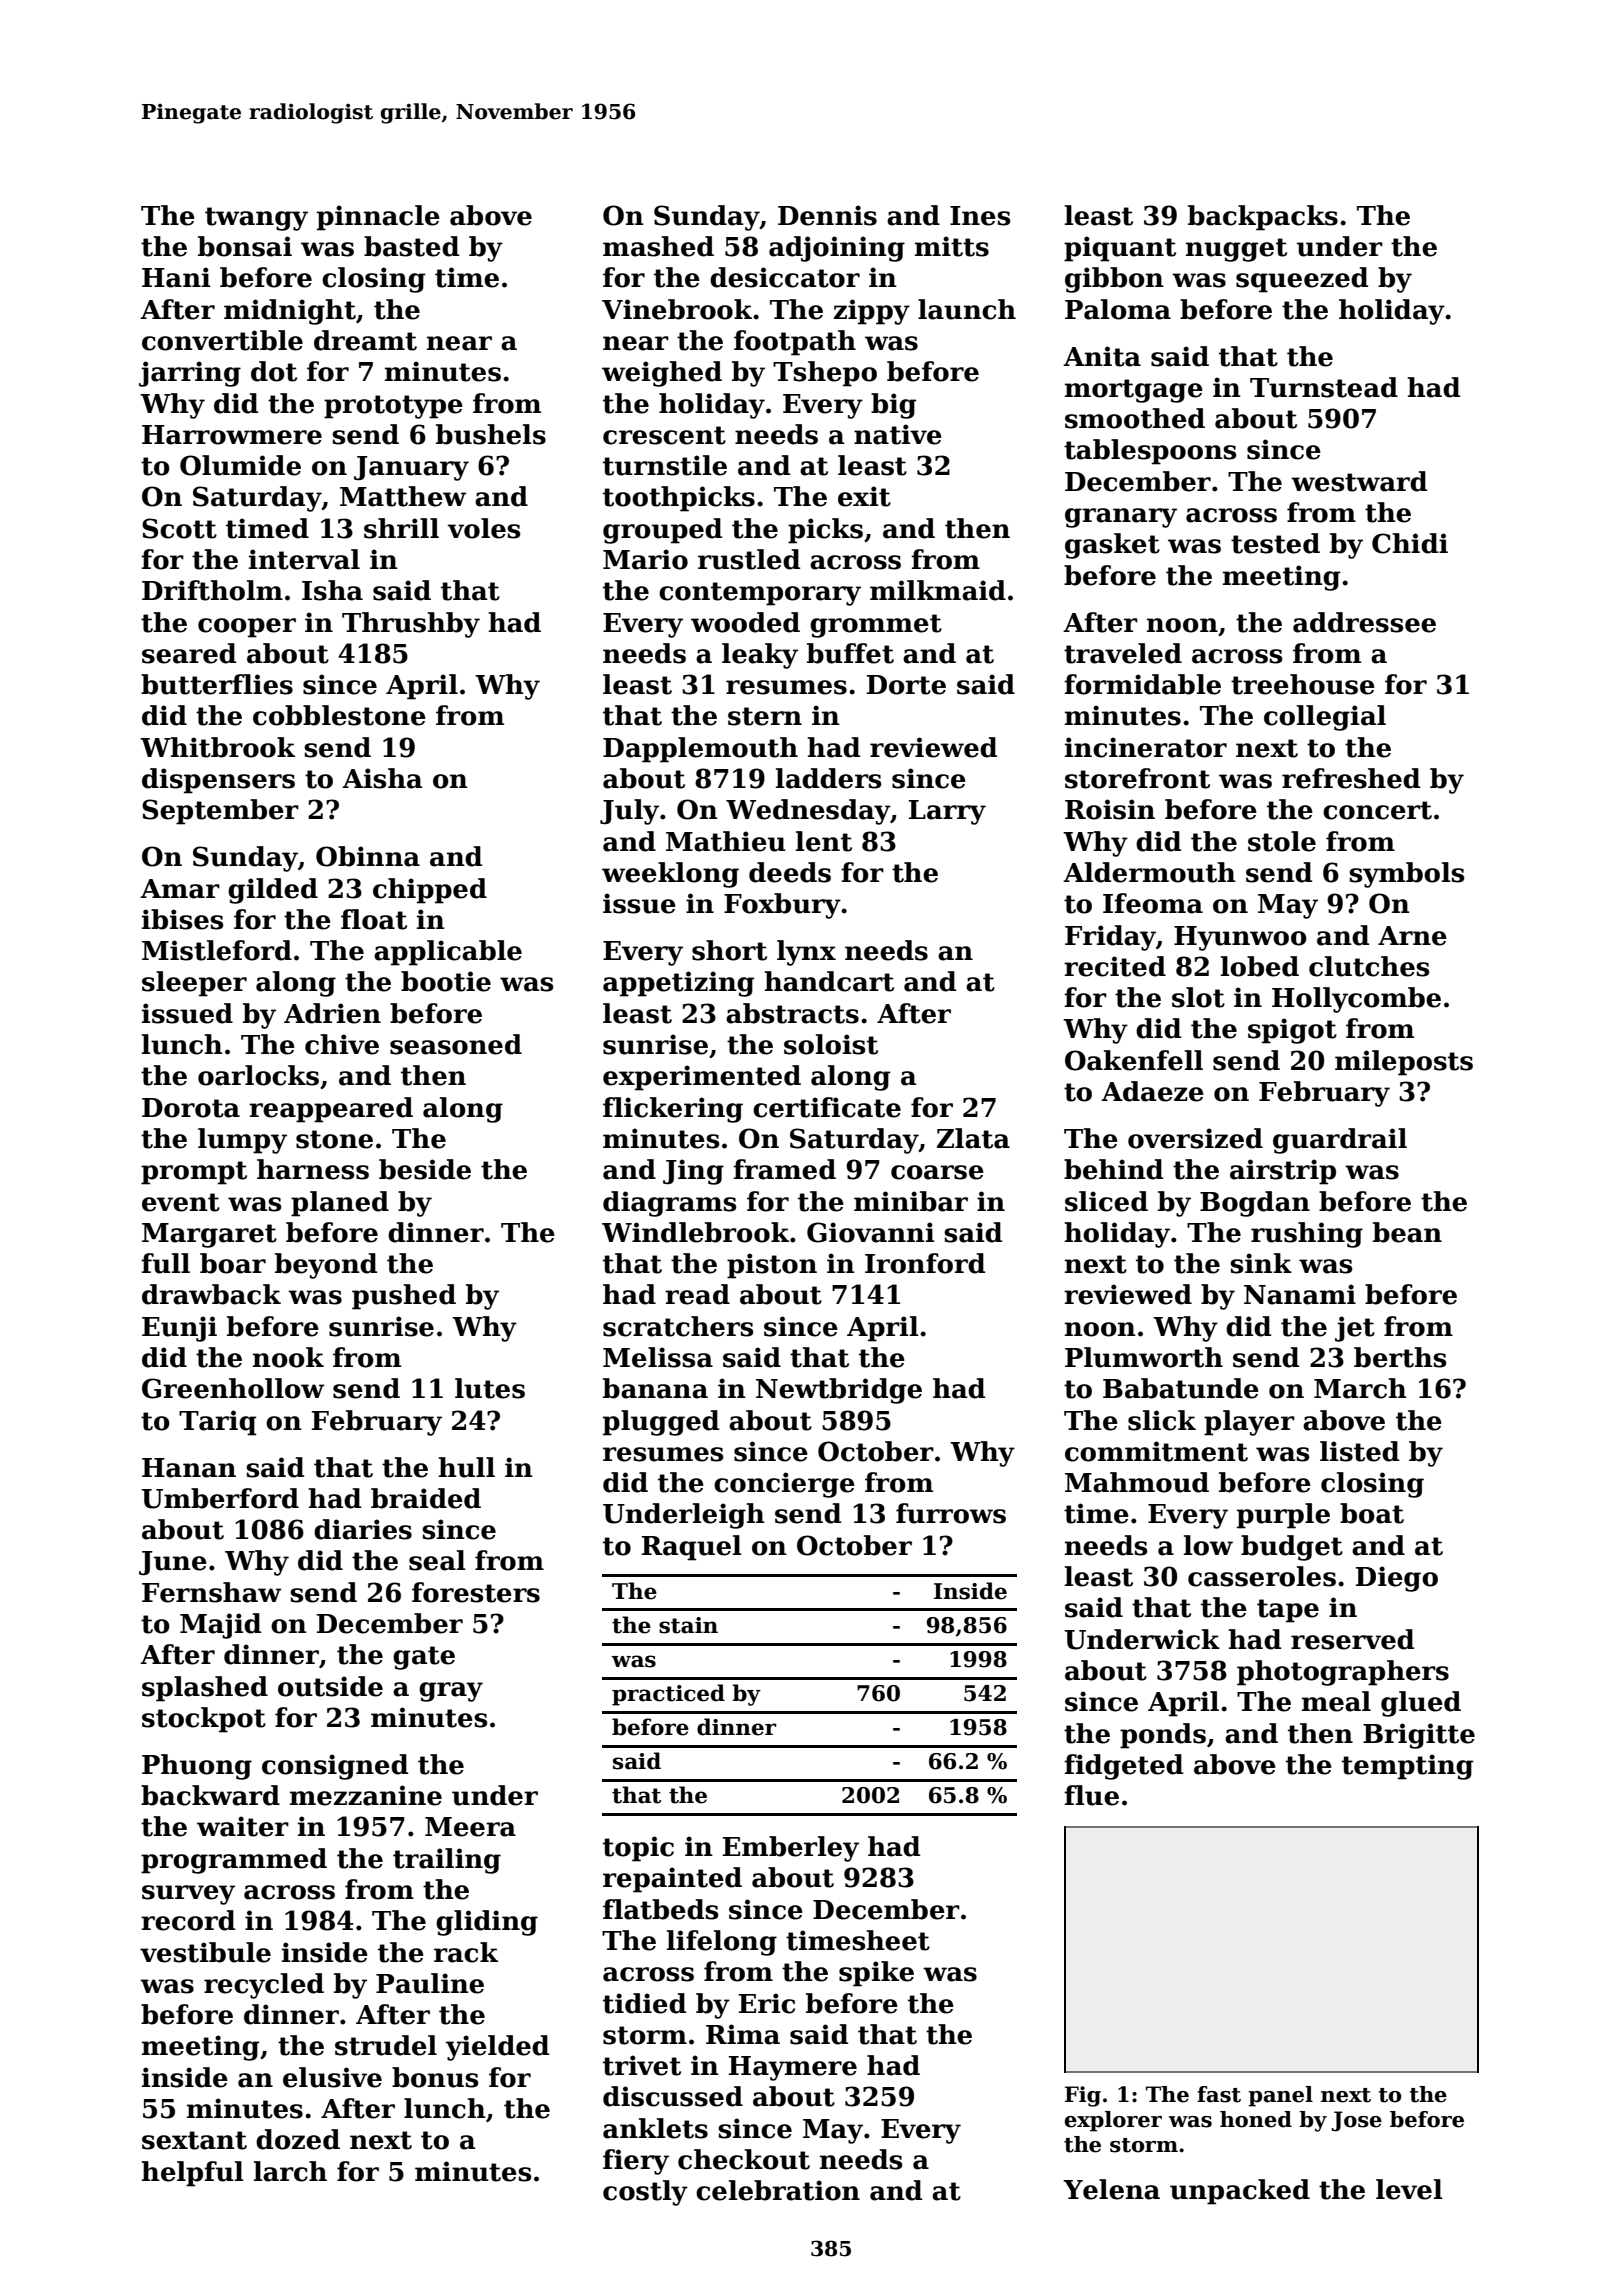  I want to click on pinnacle, so click(378, 218).
